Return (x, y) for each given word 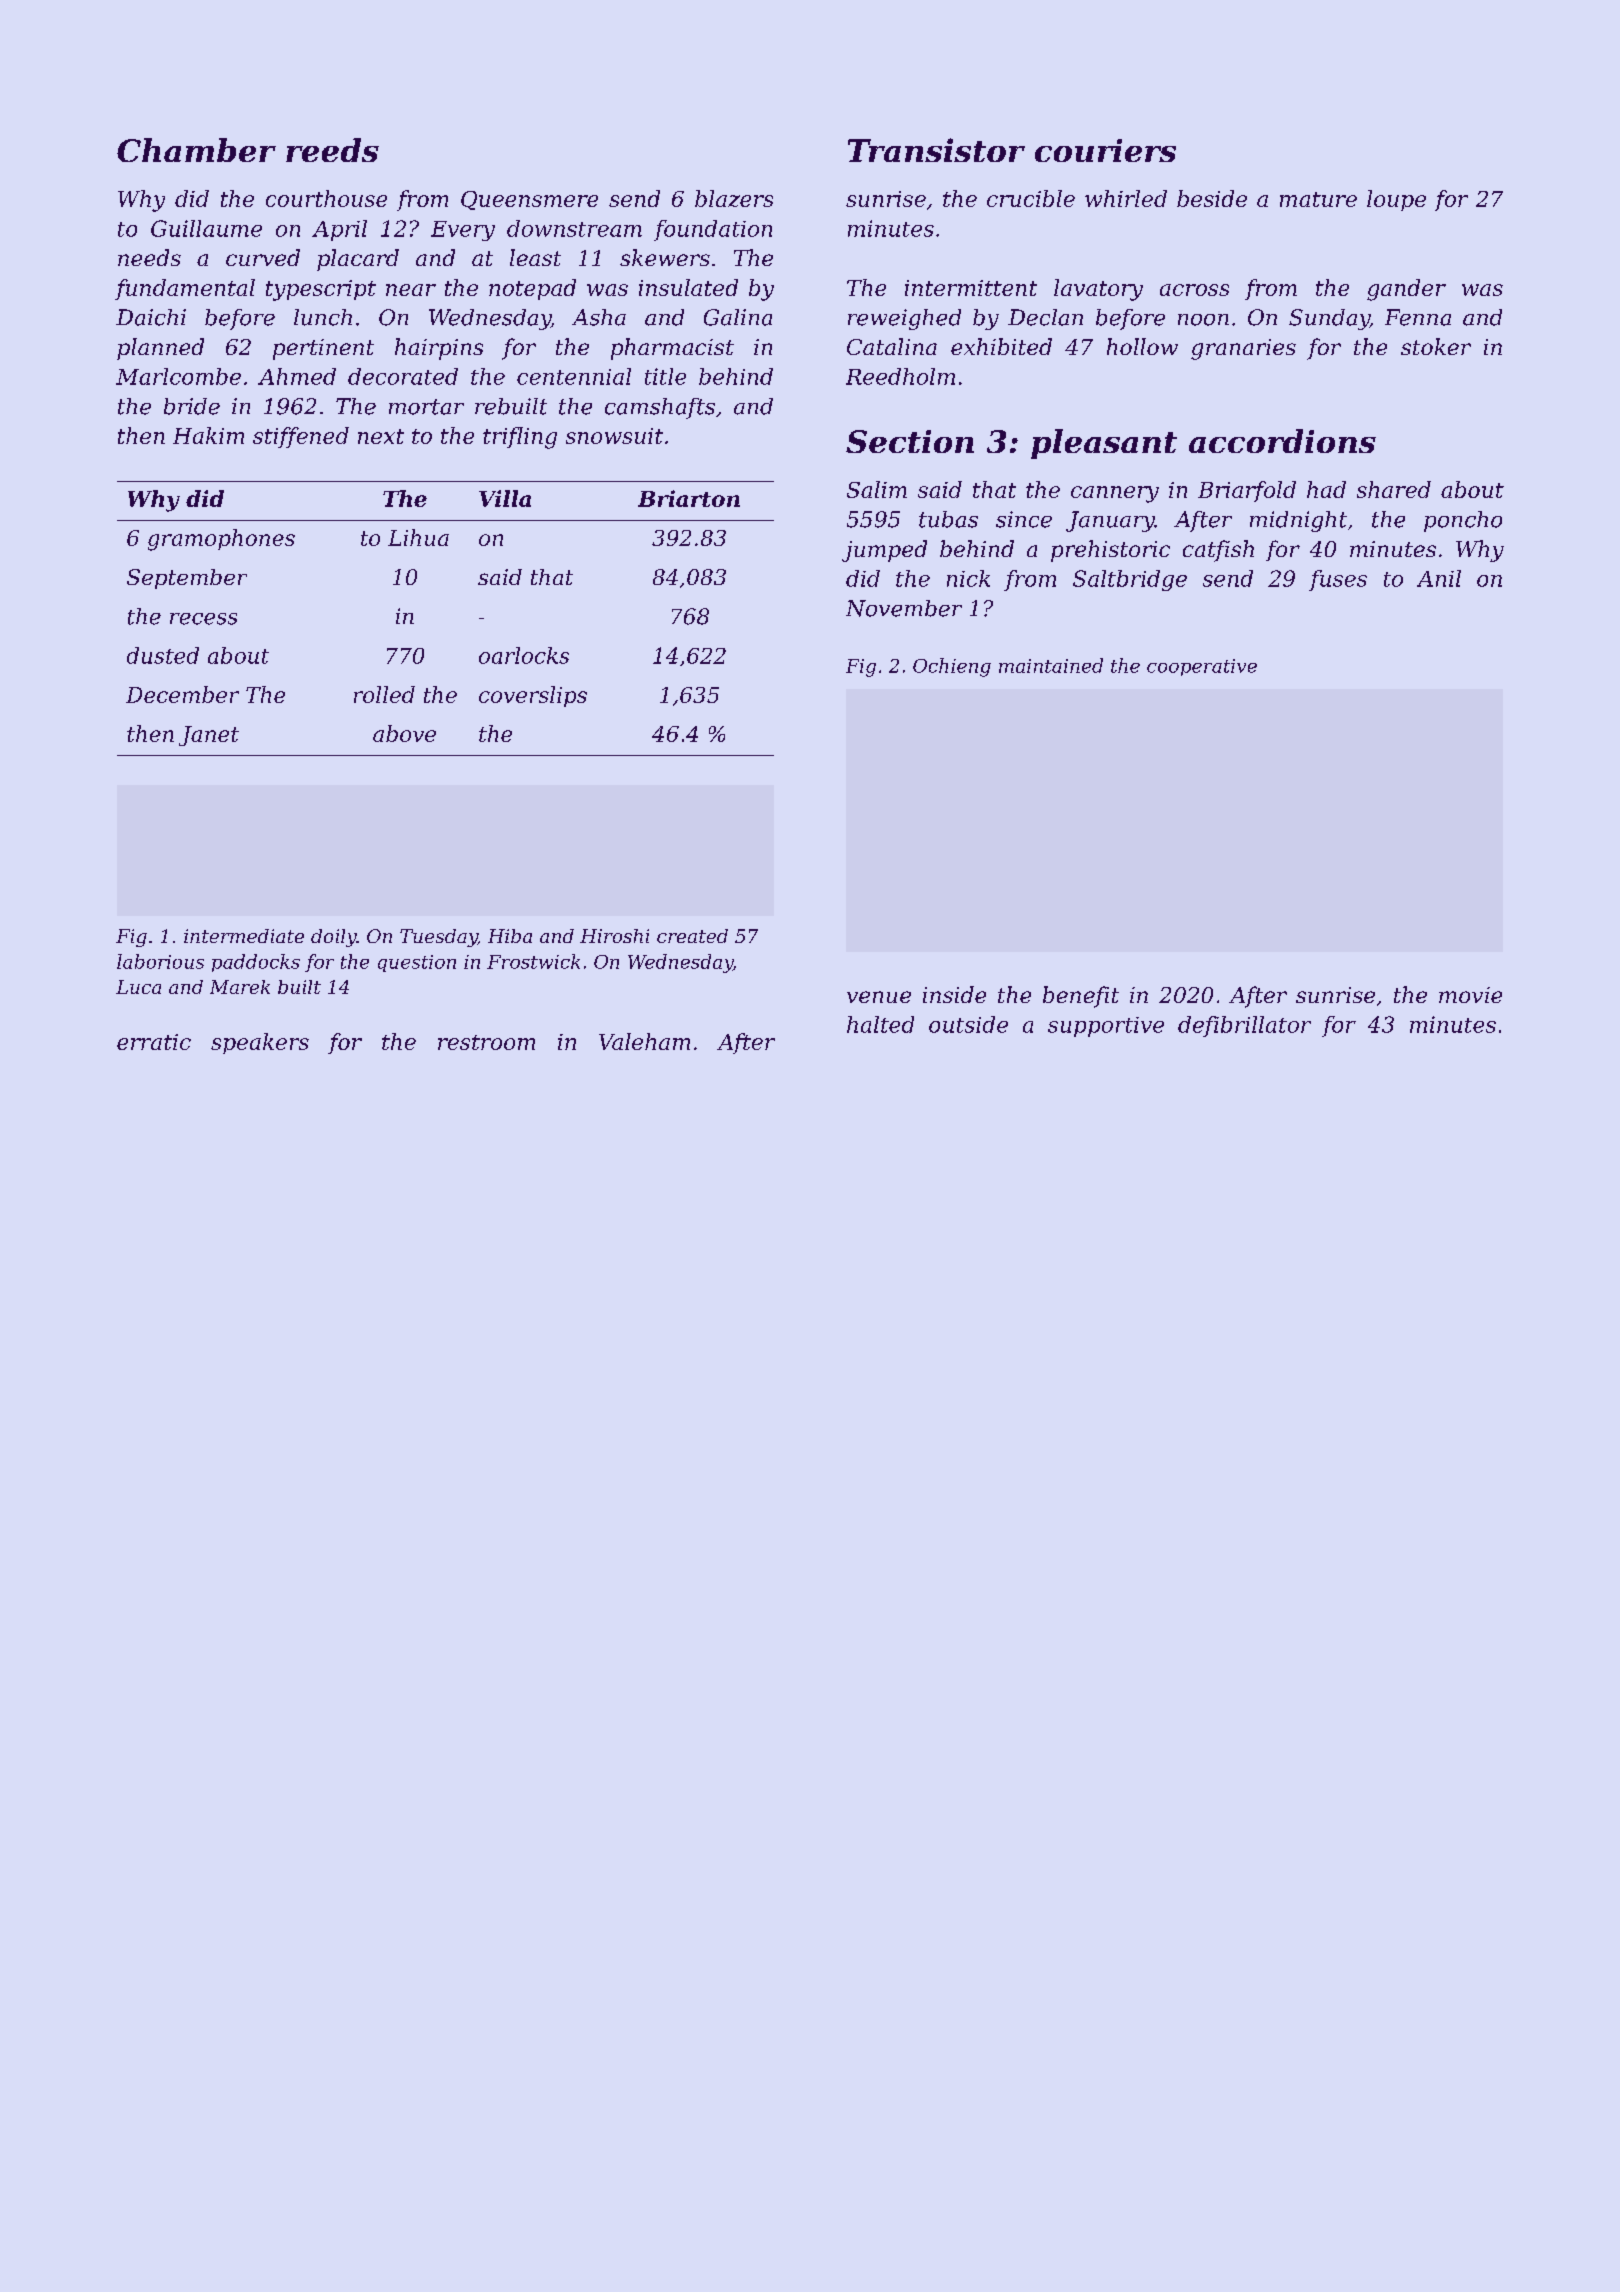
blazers (734, 198)
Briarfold (1247, 491)
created (692, 936)
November (904, 608)
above (404, 733)
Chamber (196, 150)
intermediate (244, 936)
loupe (1396, 200)
